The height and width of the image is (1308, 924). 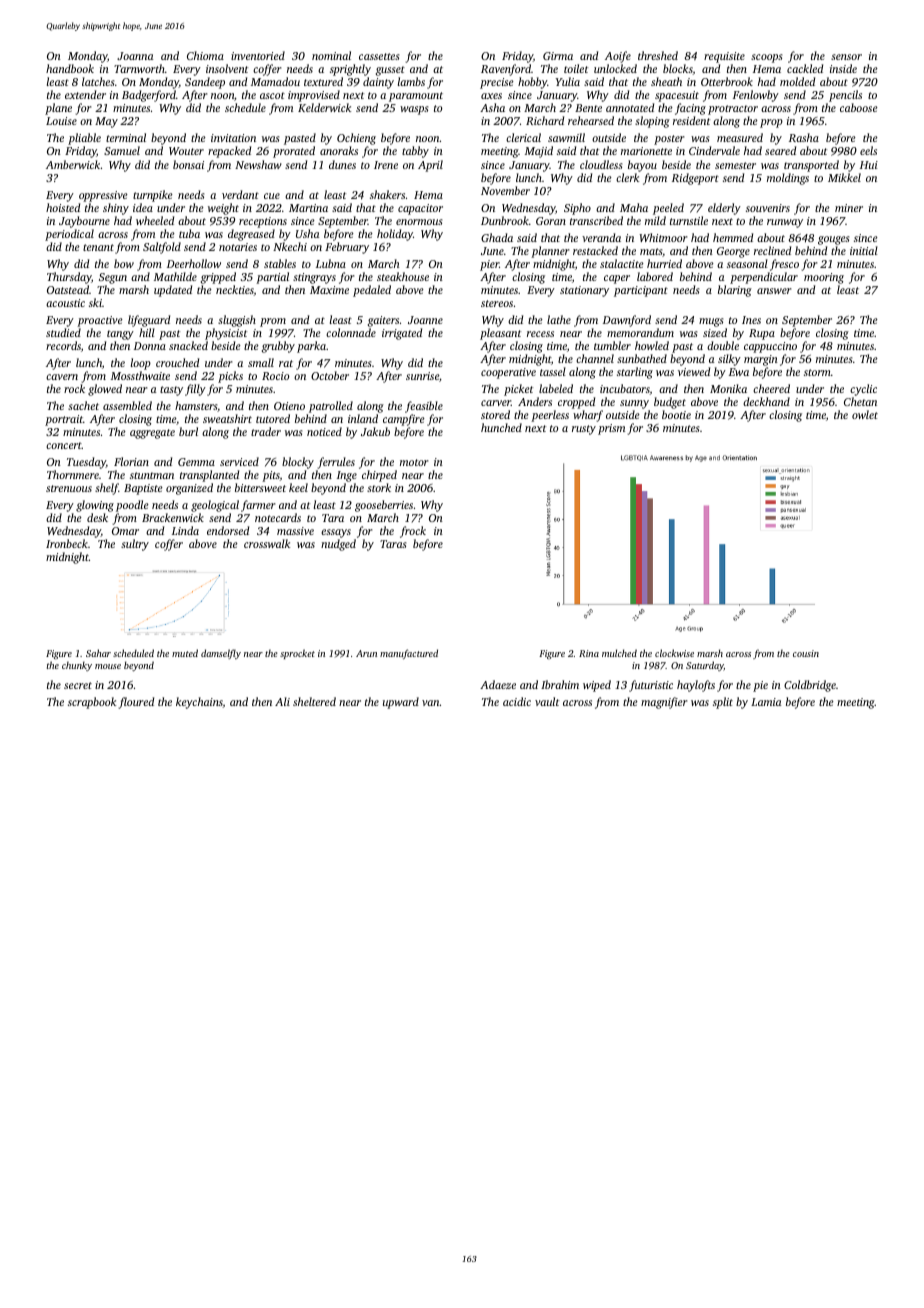 What do you see at coordinates (58, 109) in the image?
I see `plane` at bounding box center [58, 109].
